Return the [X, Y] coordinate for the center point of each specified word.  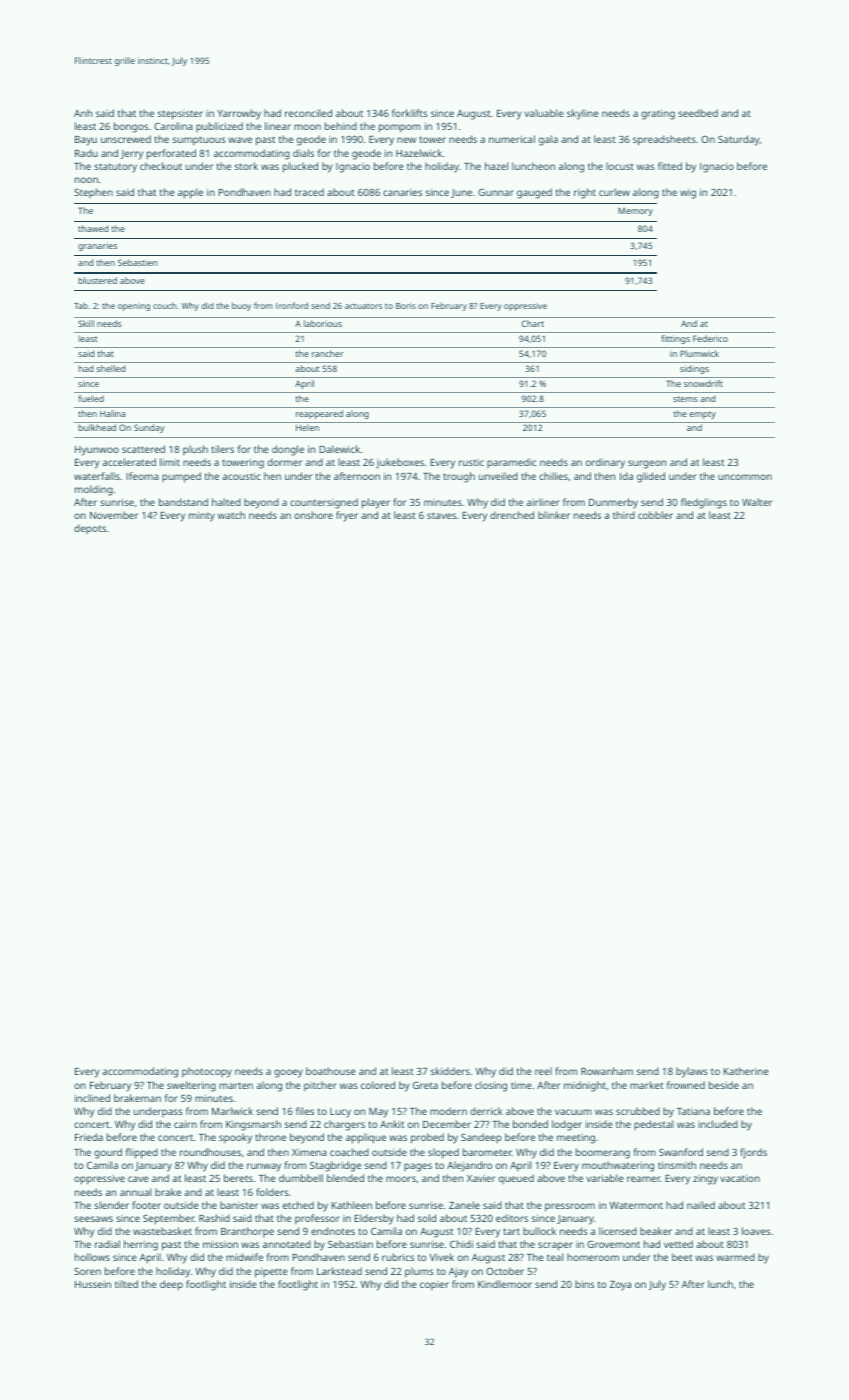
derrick [486, 1111]
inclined [92, 1098]
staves [441, 515]
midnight [585, 1086]
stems [685, 399]
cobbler [655, 515]
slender [111, 1205]
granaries [97, 246]
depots [90, 529]
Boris [406, 306]
